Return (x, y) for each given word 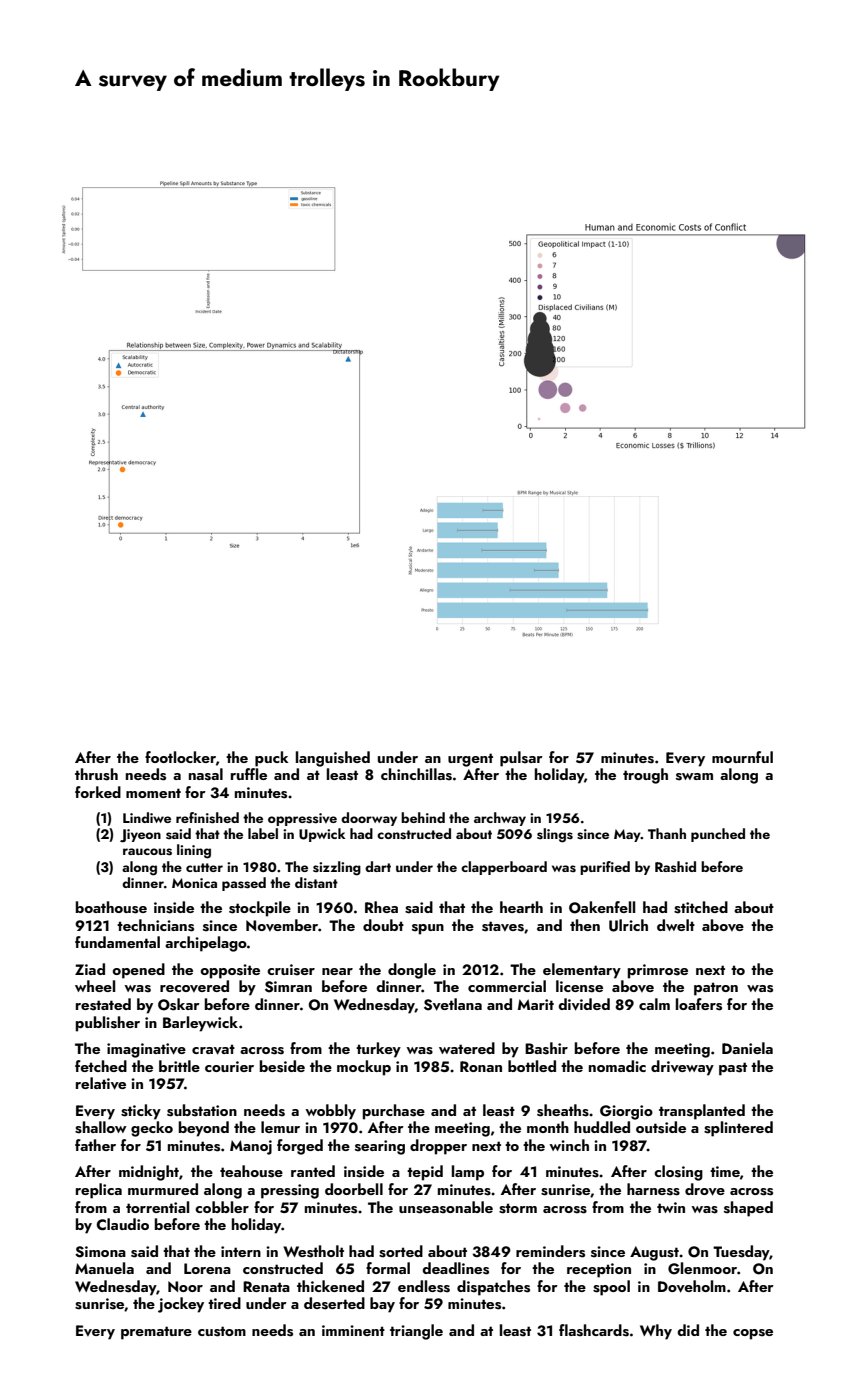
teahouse (251, 1171)
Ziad (90, 969)
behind (423, 817)
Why (656, 1332)
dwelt (676, 925)
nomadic (617, 1066)
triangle (416, 1332)
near (337, 971)
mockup (364, 1068)
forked (98, 792)
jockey (181, 1305)
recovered (194, 986)
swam (694, 777)
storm (518, 1208)
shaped (748, 1209)
